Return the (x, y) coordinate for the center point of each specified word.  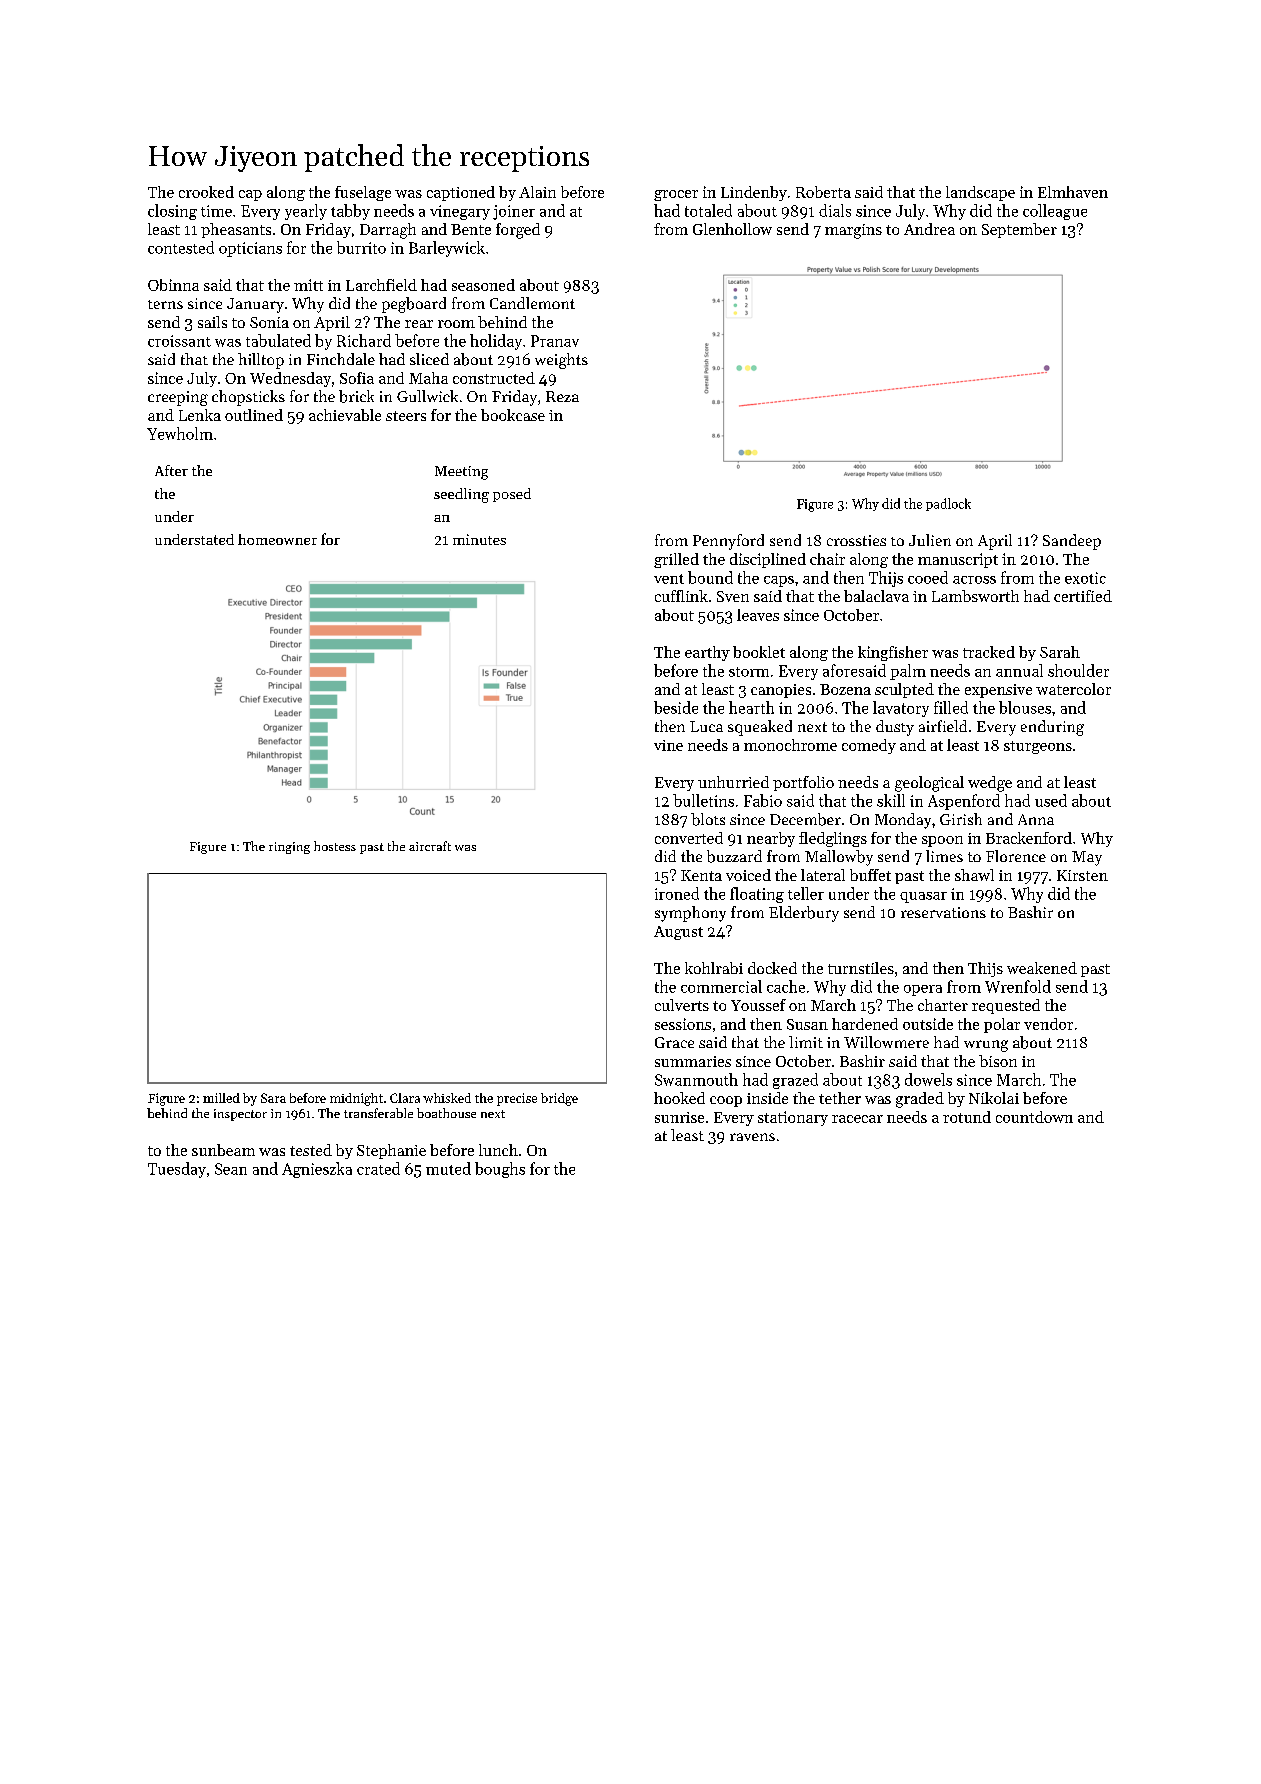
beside (676, 707)
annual (1019, 670)
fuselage (363, 193)
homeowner (277, 539)
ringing (289, 848)
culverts (682, 1005)
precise (517, 1099)
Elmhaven (1073, 192)
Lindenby (754, 193)
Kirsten (1082, 875)
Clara (405, 1098)
